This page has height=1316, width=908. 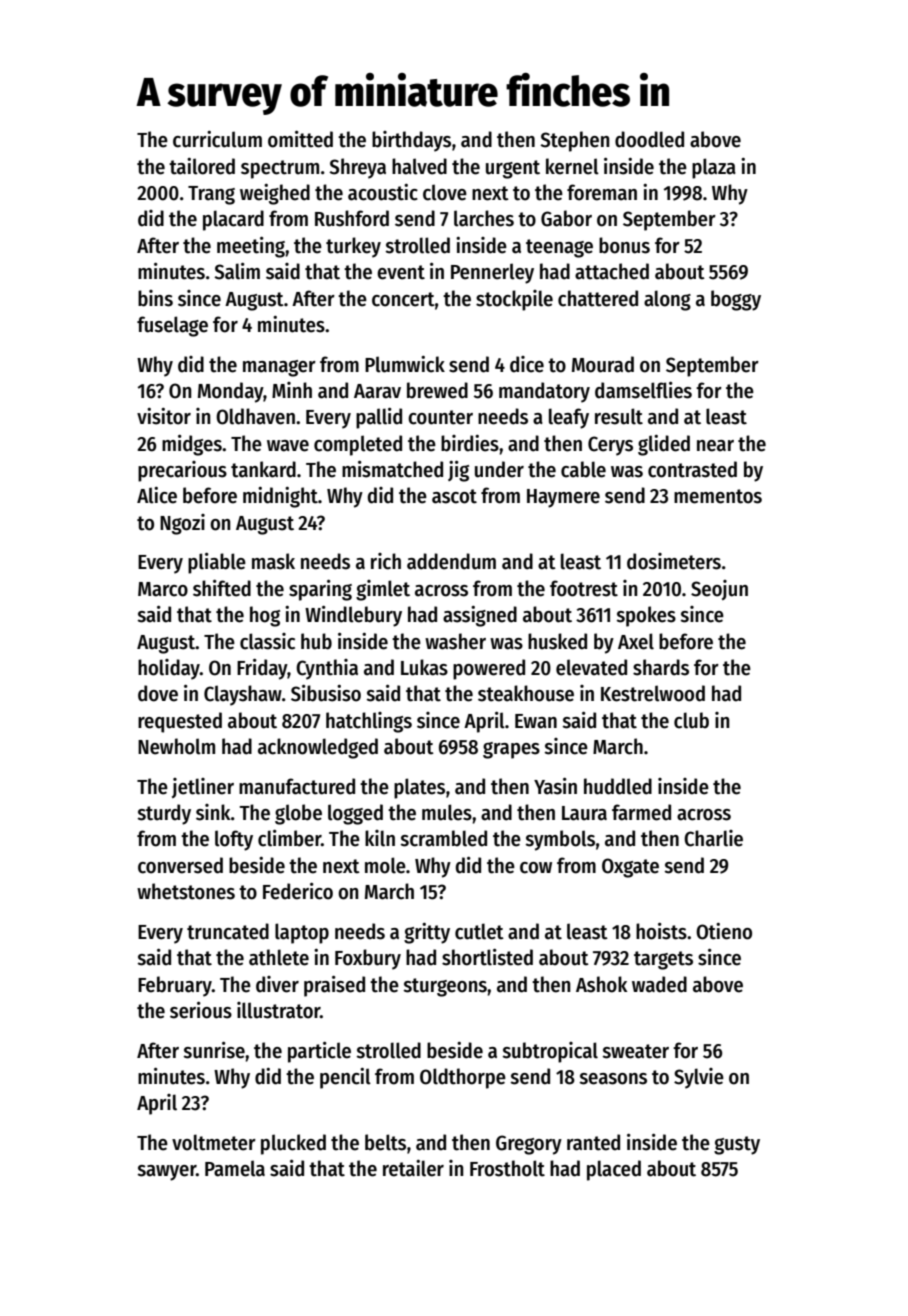 What do you see at coordinates (202, 166) in the page?
I see `tailored` at bounding box center [202, 166].
